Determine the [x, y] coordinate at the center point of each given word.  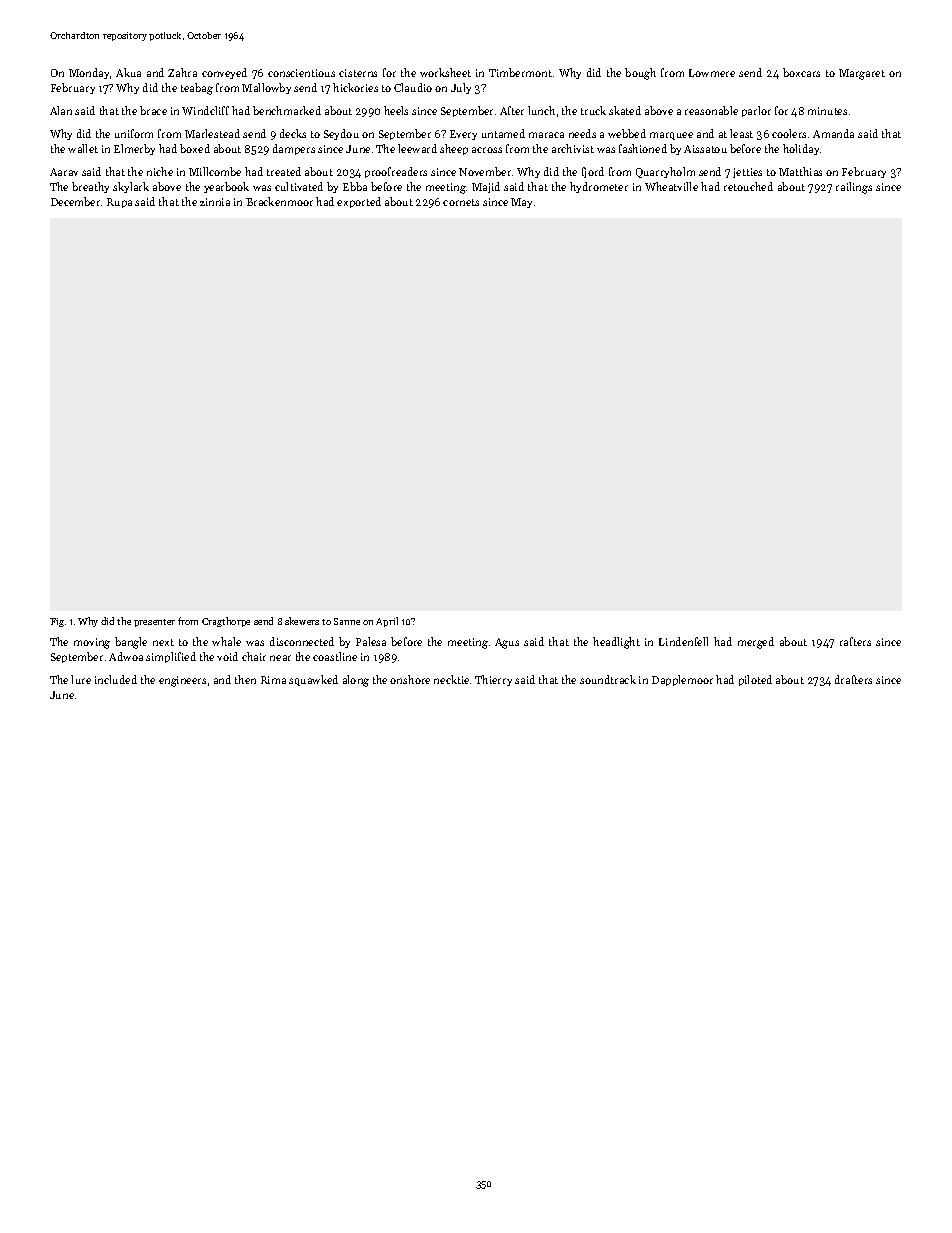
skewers [302, 621]
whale [226, 641]
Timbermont [520, 72]
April [387, 622]
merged [756, 643]
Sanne [347, 621]
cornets [461, 202]
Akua [128, 72]
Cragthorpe [226, 622]
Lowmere [712, 73]
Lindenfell [683, 641]
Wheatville [671, 186]
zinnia [215, 202]
